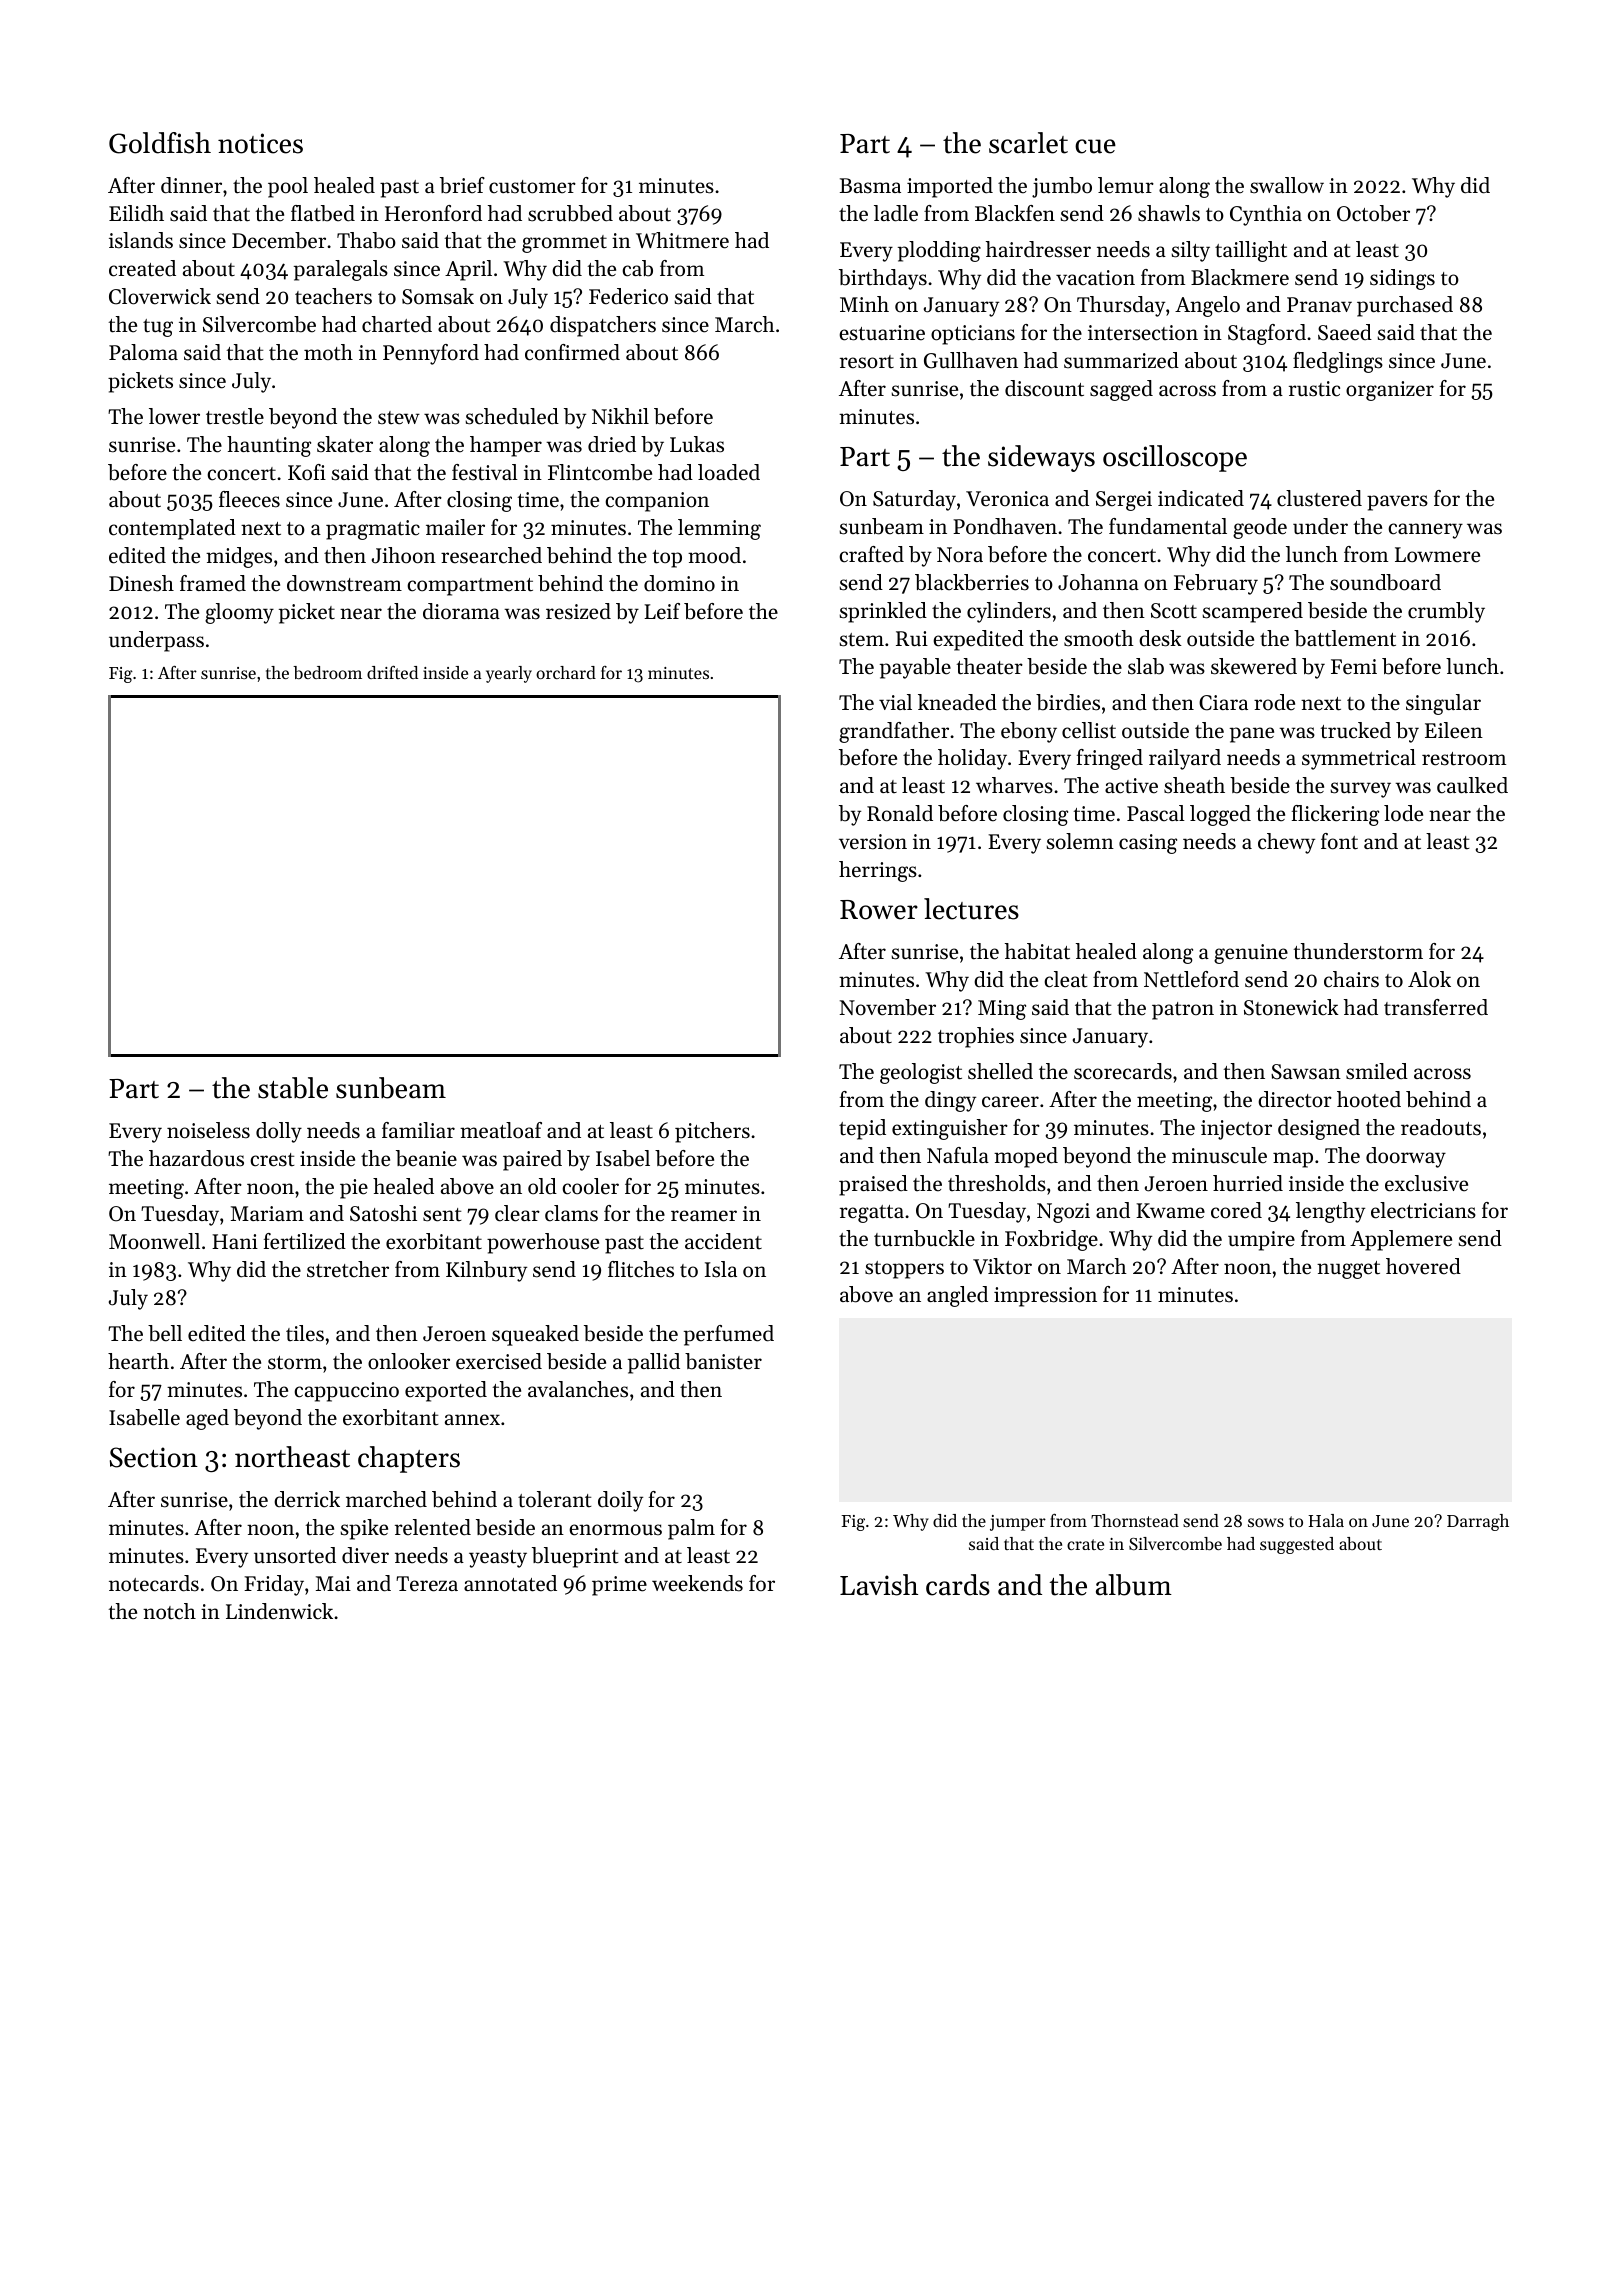  Describe the element at coordinates (293, 1088) in the screenshot. I see `stable` at that location.
